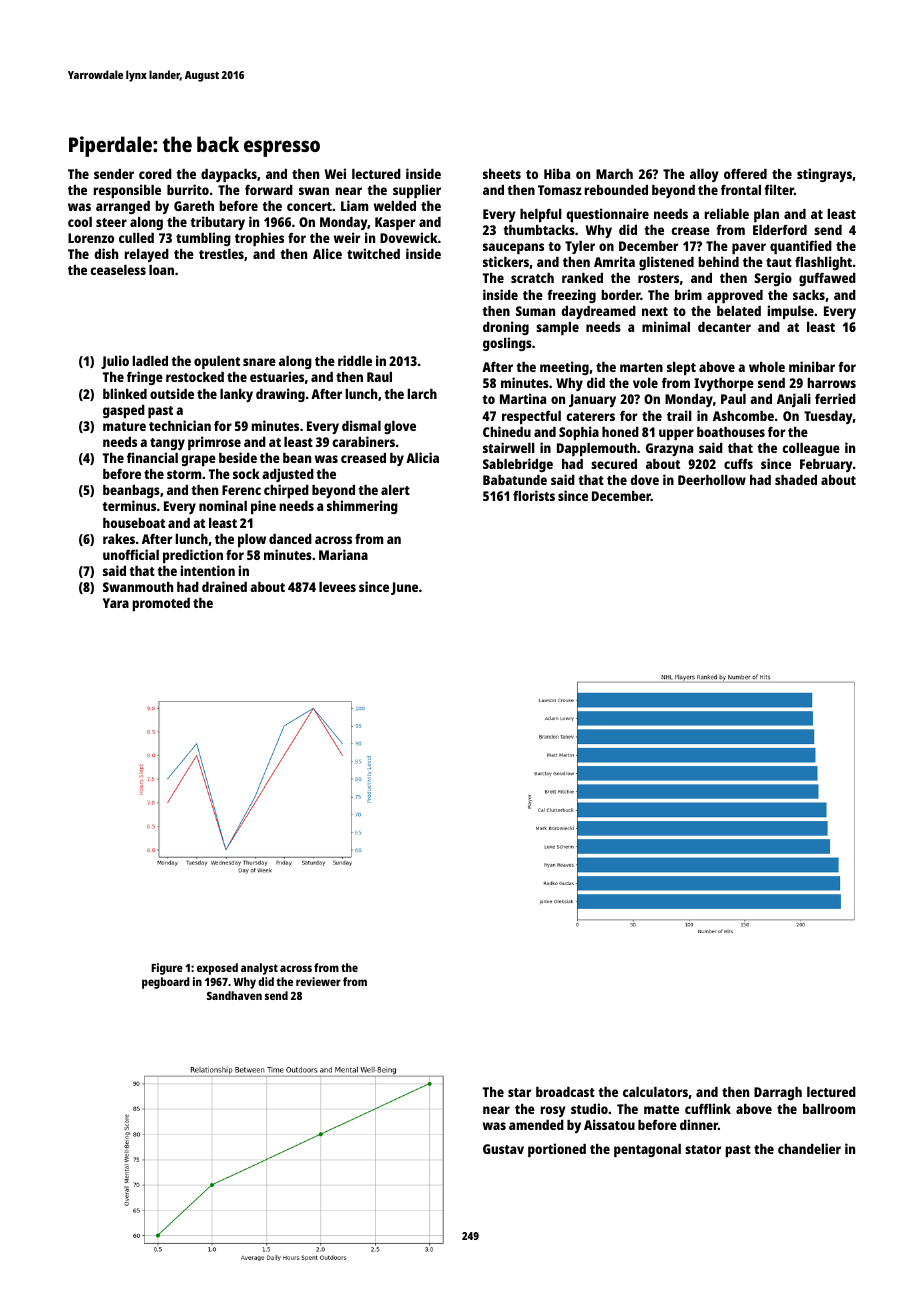  I want to click on Mariana, so click(343, 554).
